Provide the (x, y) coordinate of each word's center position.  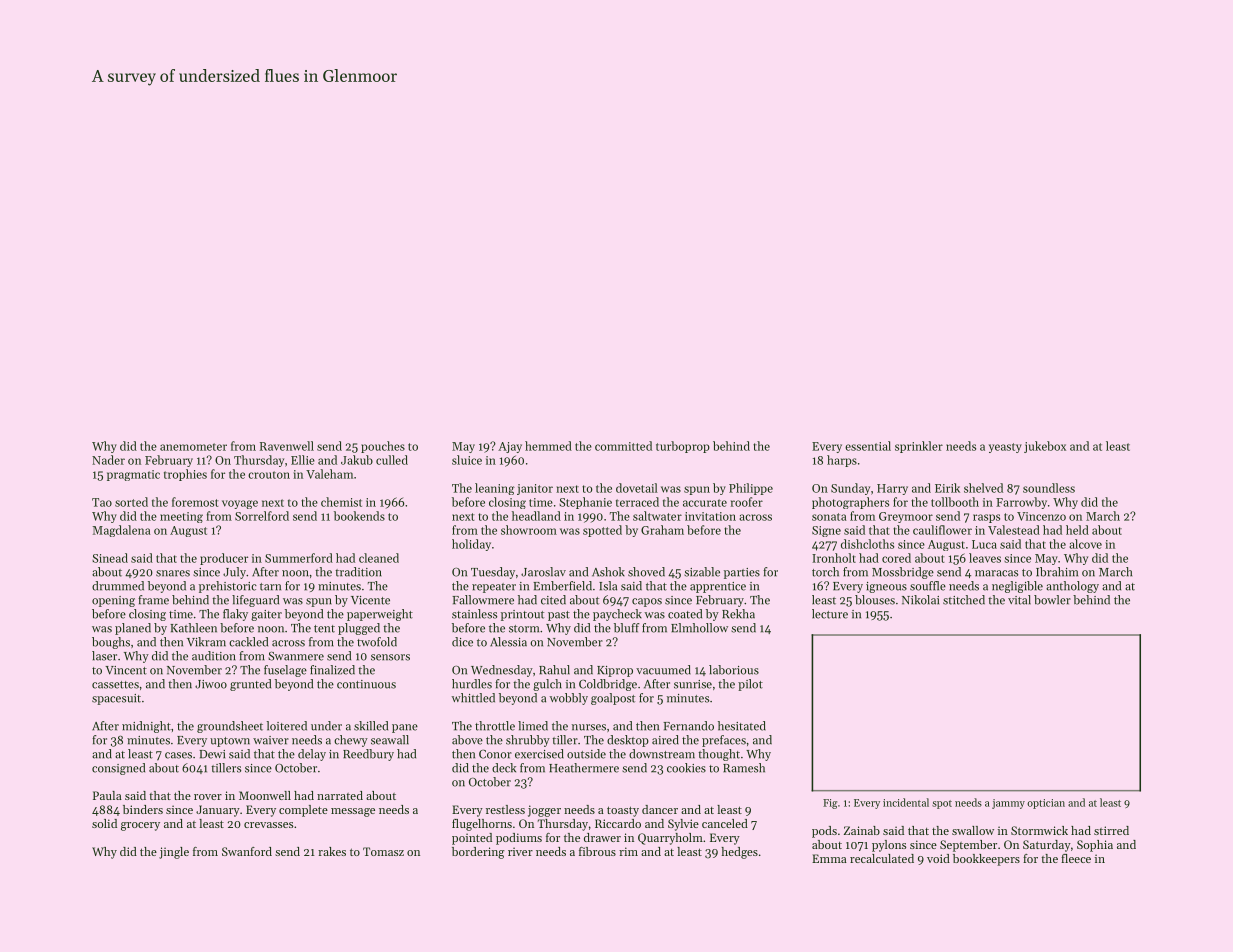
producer (224, 559)
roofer (747, 502)
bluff (627, 628)
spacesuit (116, 699)
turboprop (683, 447)
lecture (830, 614)
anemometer (193, 447)
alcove (1085, 544)
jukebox (1045, 447)
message (353, 812)
